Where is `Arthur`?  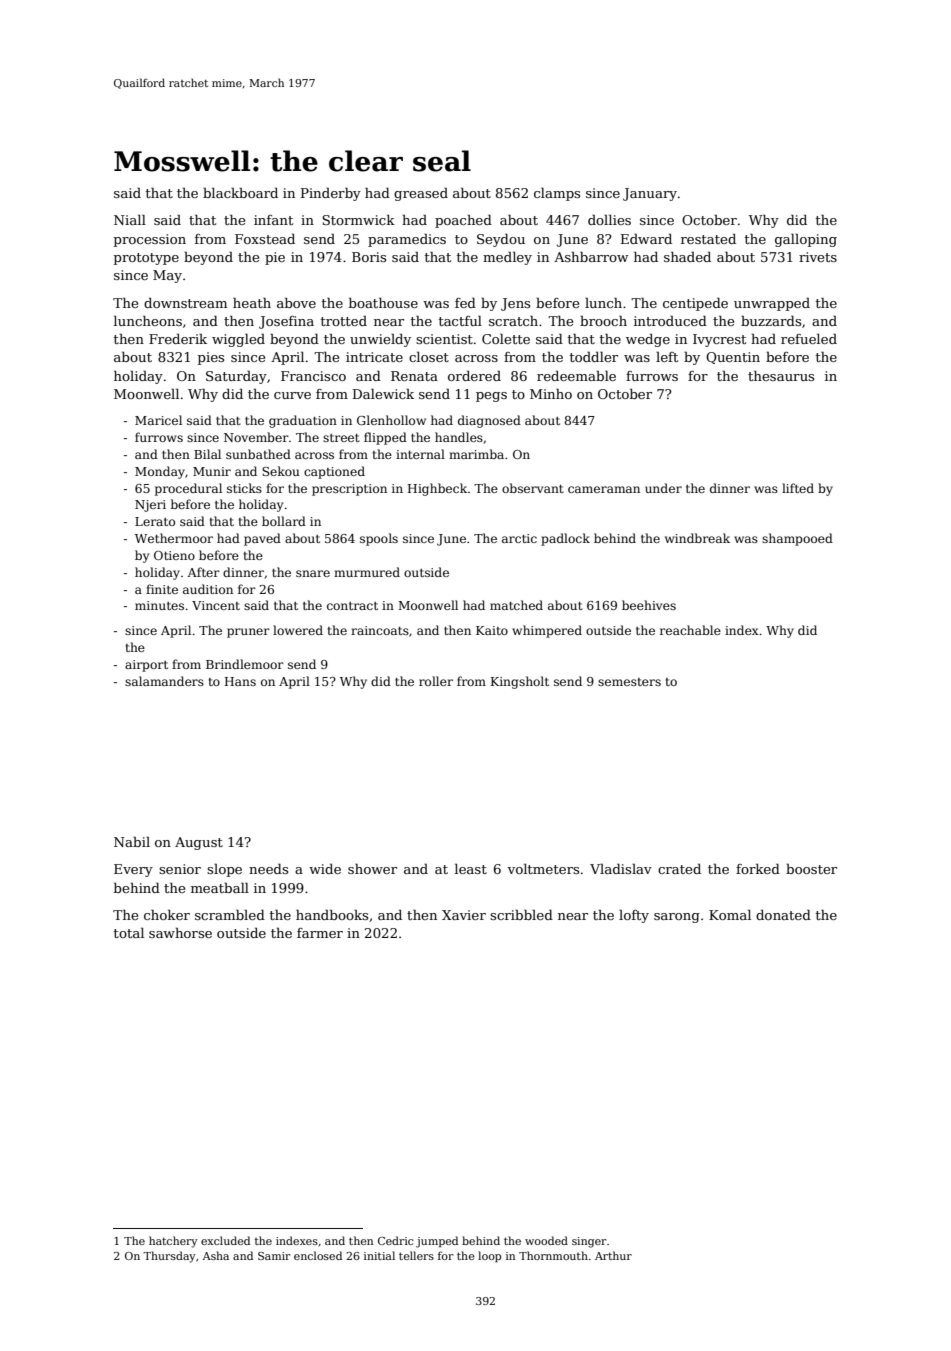 Arthur is located at coordinates (613, 1255).
